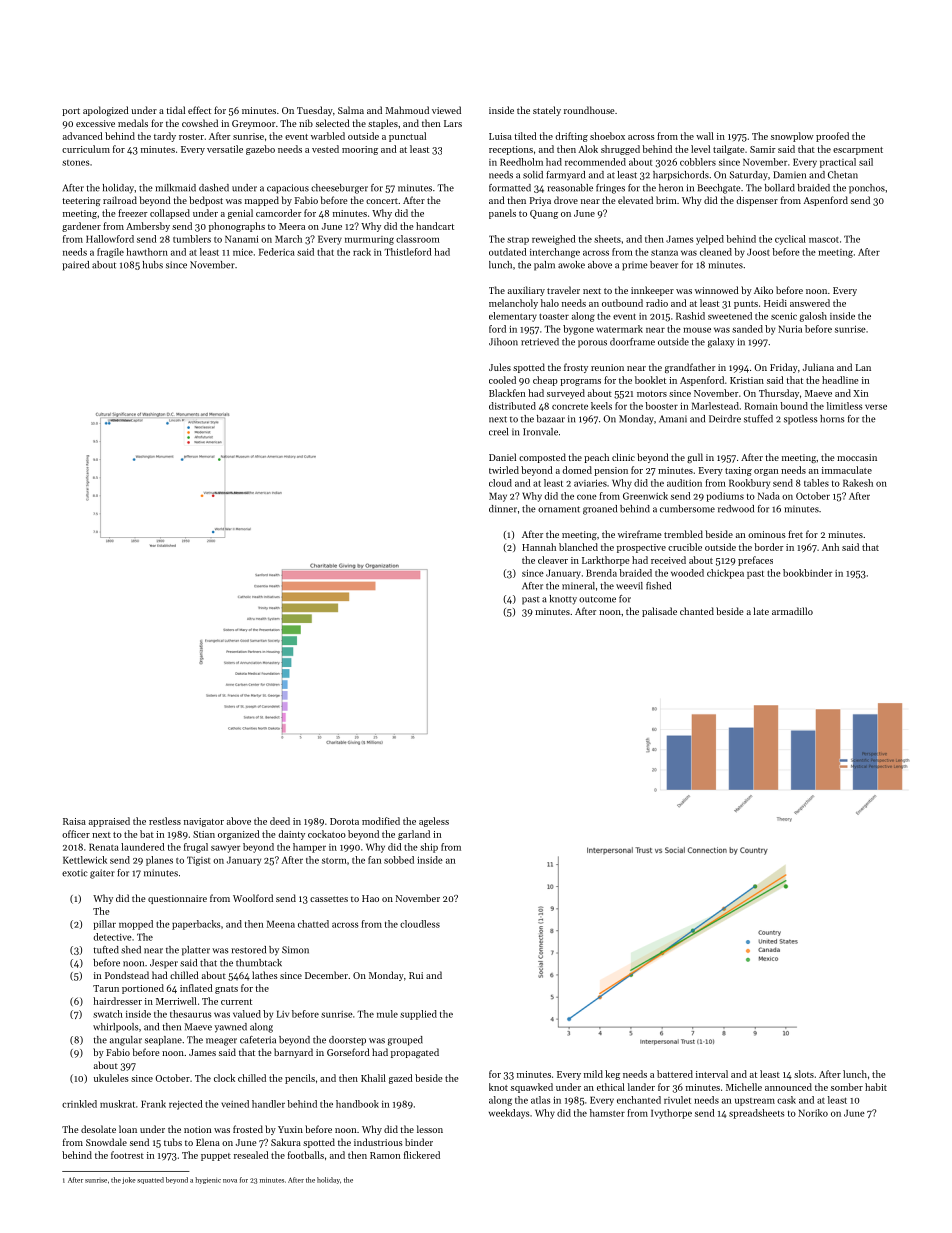 The width and height of the page is (952, 1233). Describe the element at coordinates (434, 822) in the page. I see `ageless` at that location.
